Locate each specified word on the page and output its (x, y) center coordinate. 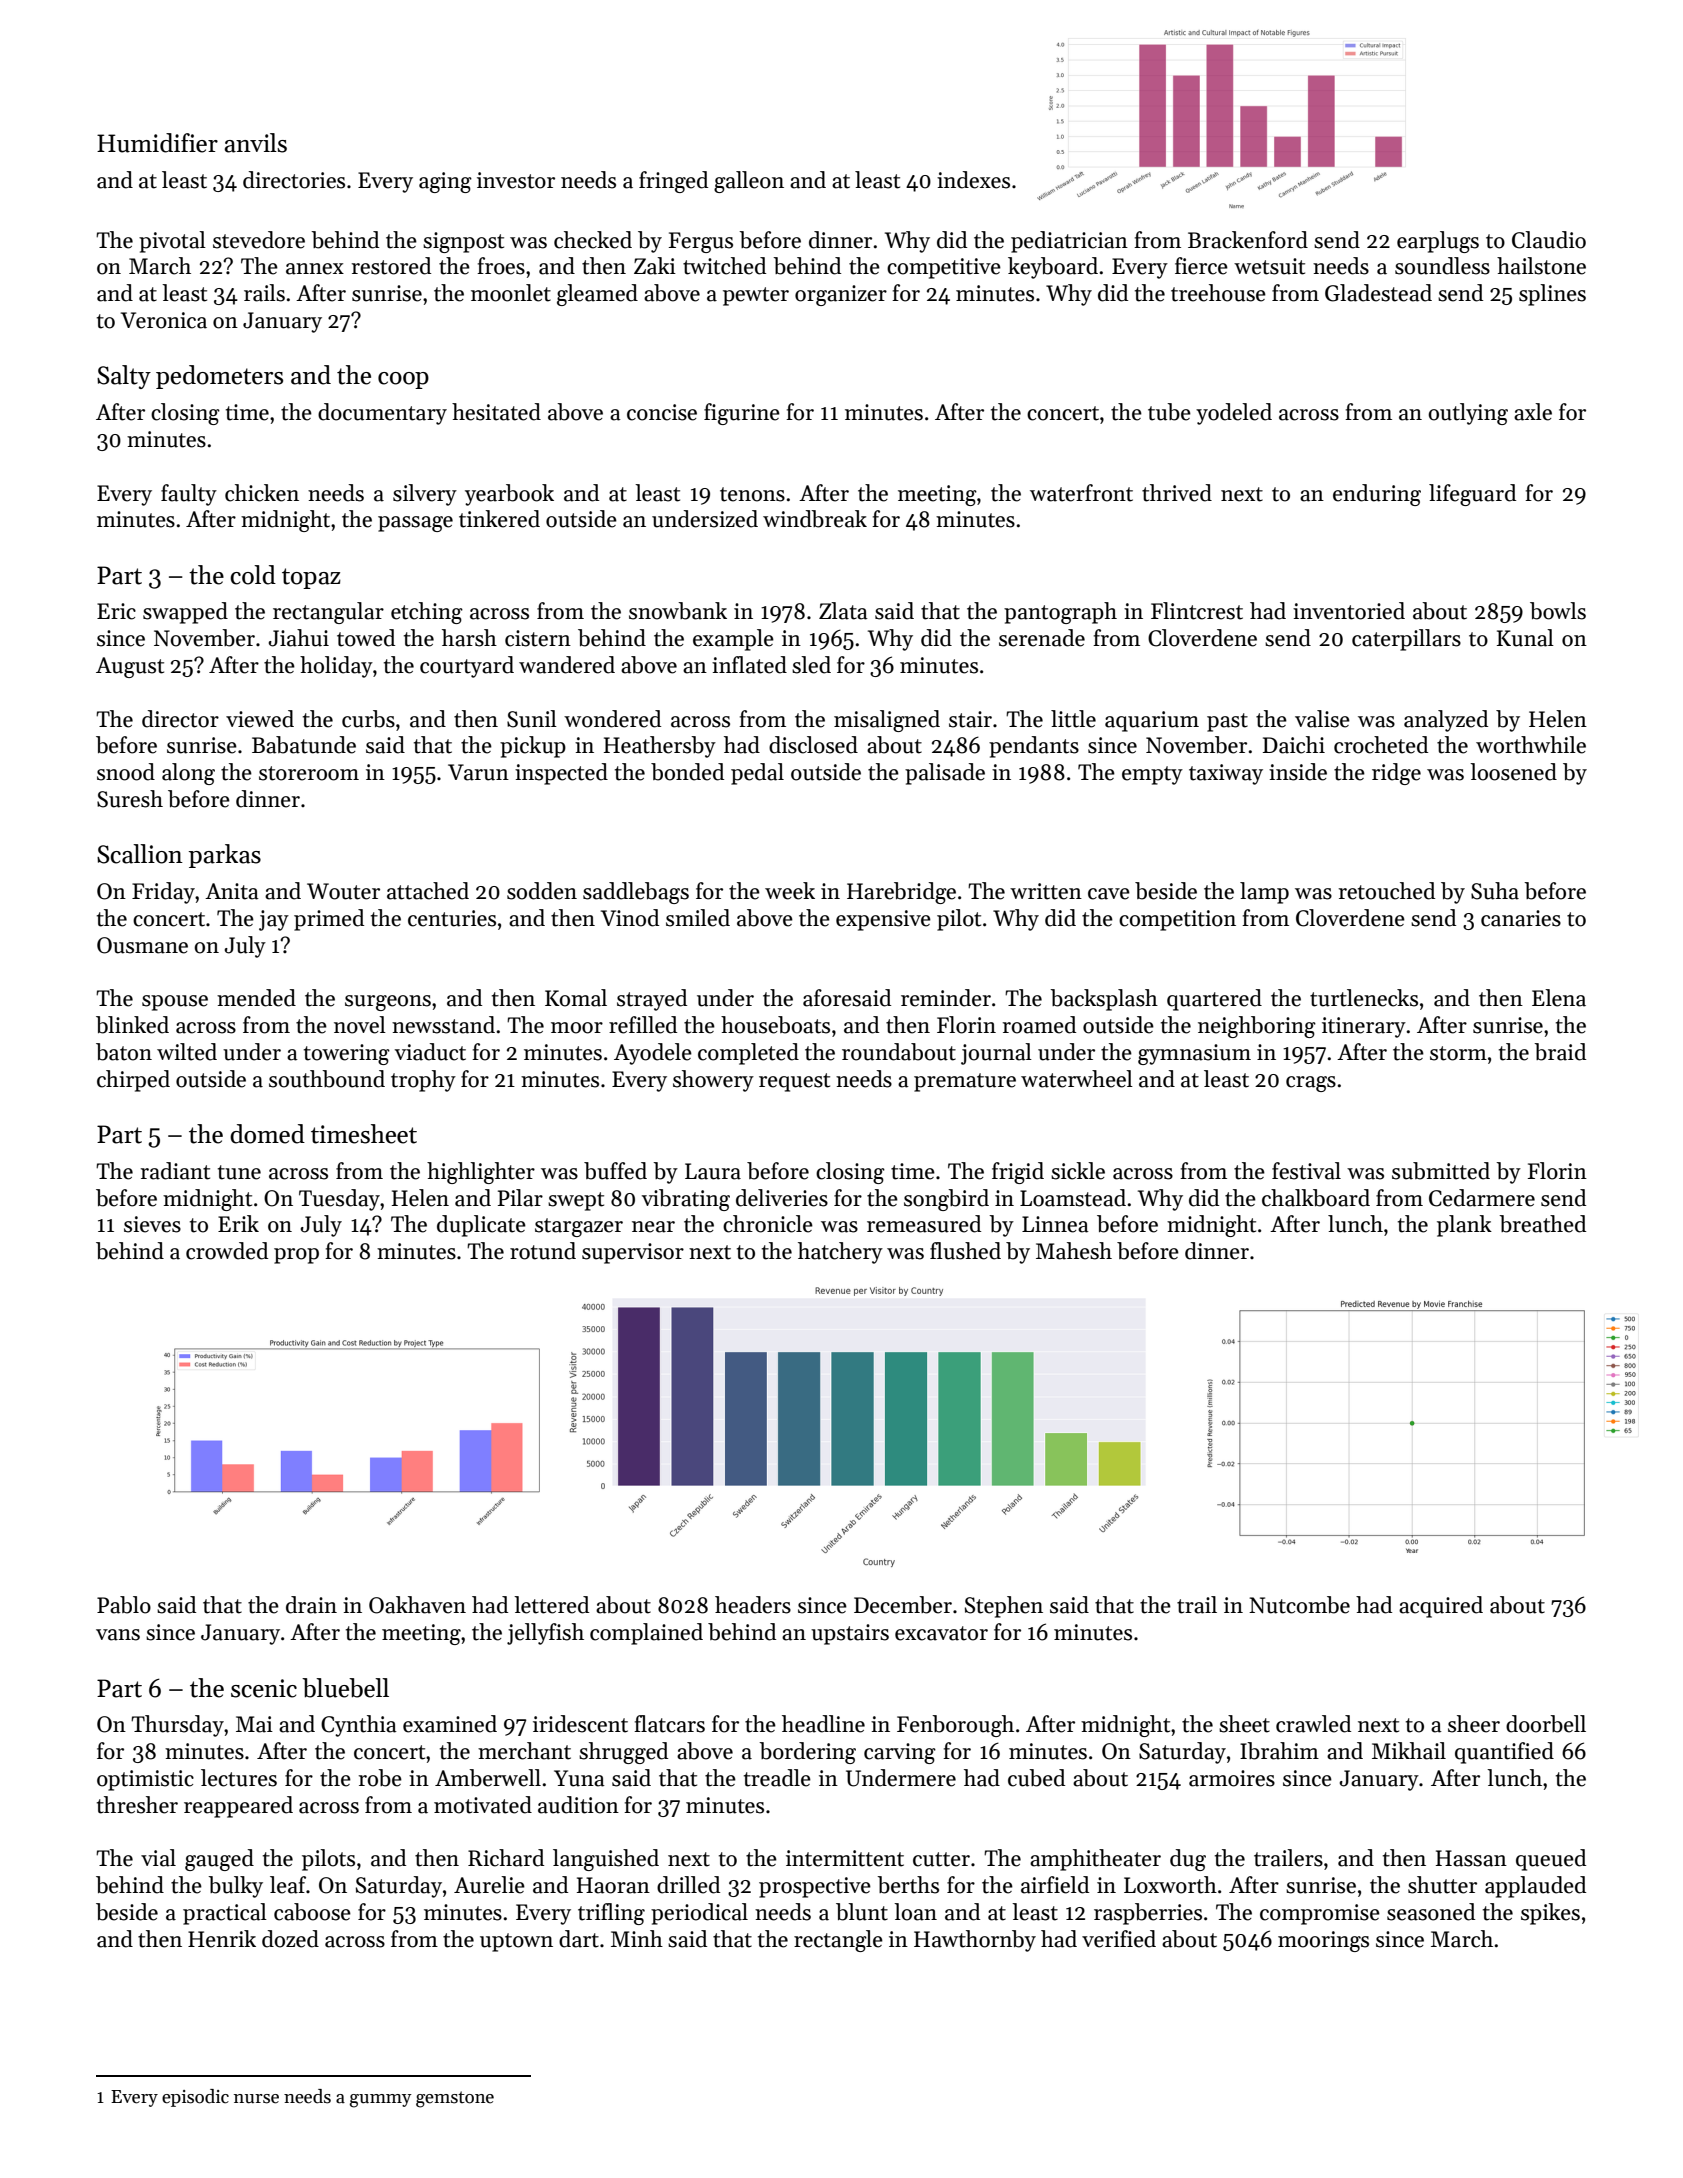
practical (225, 1914)
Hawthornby (975, 1941)
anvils (256, 143)
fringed (673, 182)
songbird (946, 1200)
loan (915, 1912)
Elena (1559, 998)
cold (253, 575)
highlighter (481, 1173)
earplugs (1438, 242)
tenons (752, 494)
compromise (1320, 1914)
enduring (1377, 495)
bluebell (345, 1688)
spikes (1550, 1914)
